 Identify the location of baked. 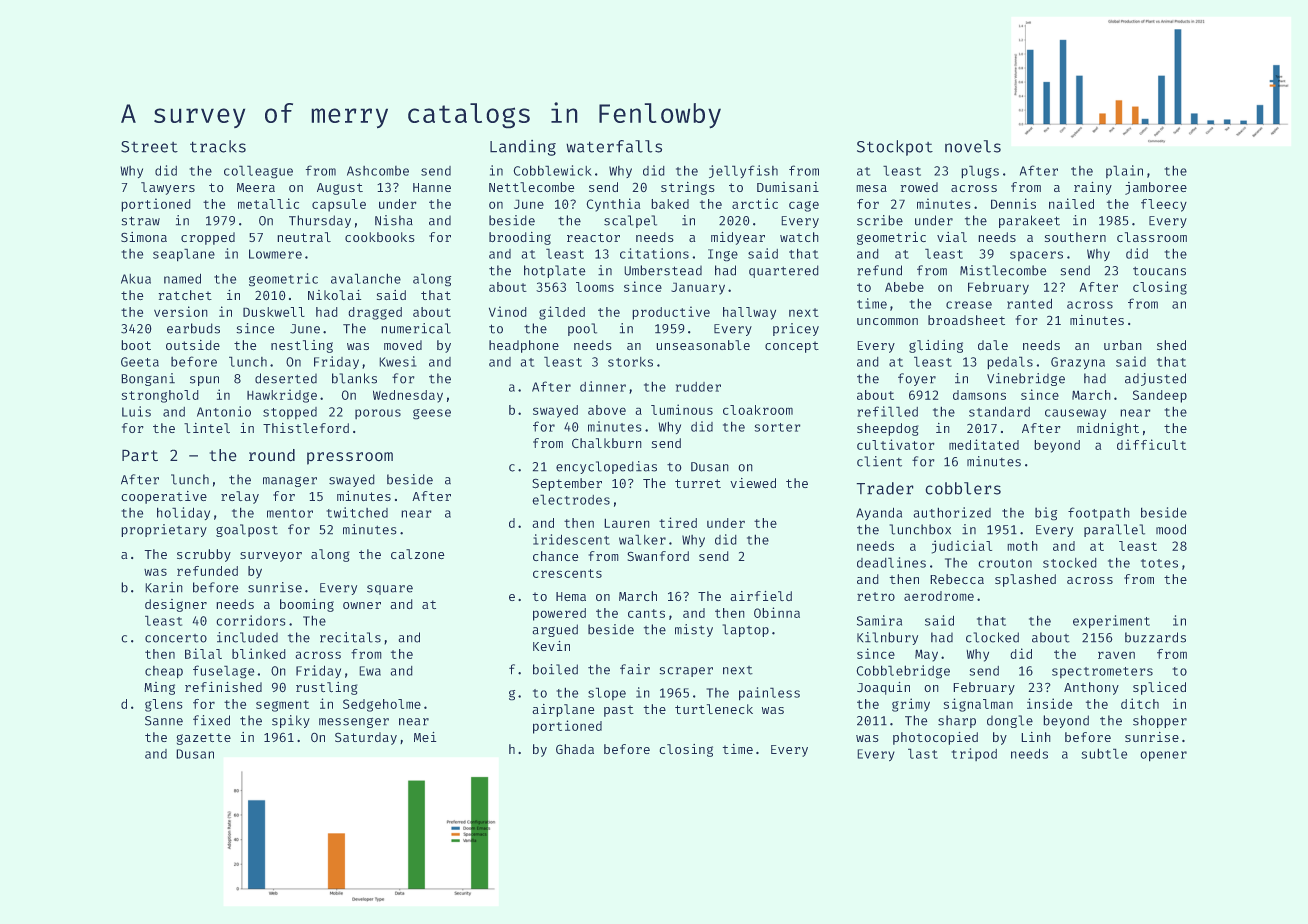
(670, 204).
